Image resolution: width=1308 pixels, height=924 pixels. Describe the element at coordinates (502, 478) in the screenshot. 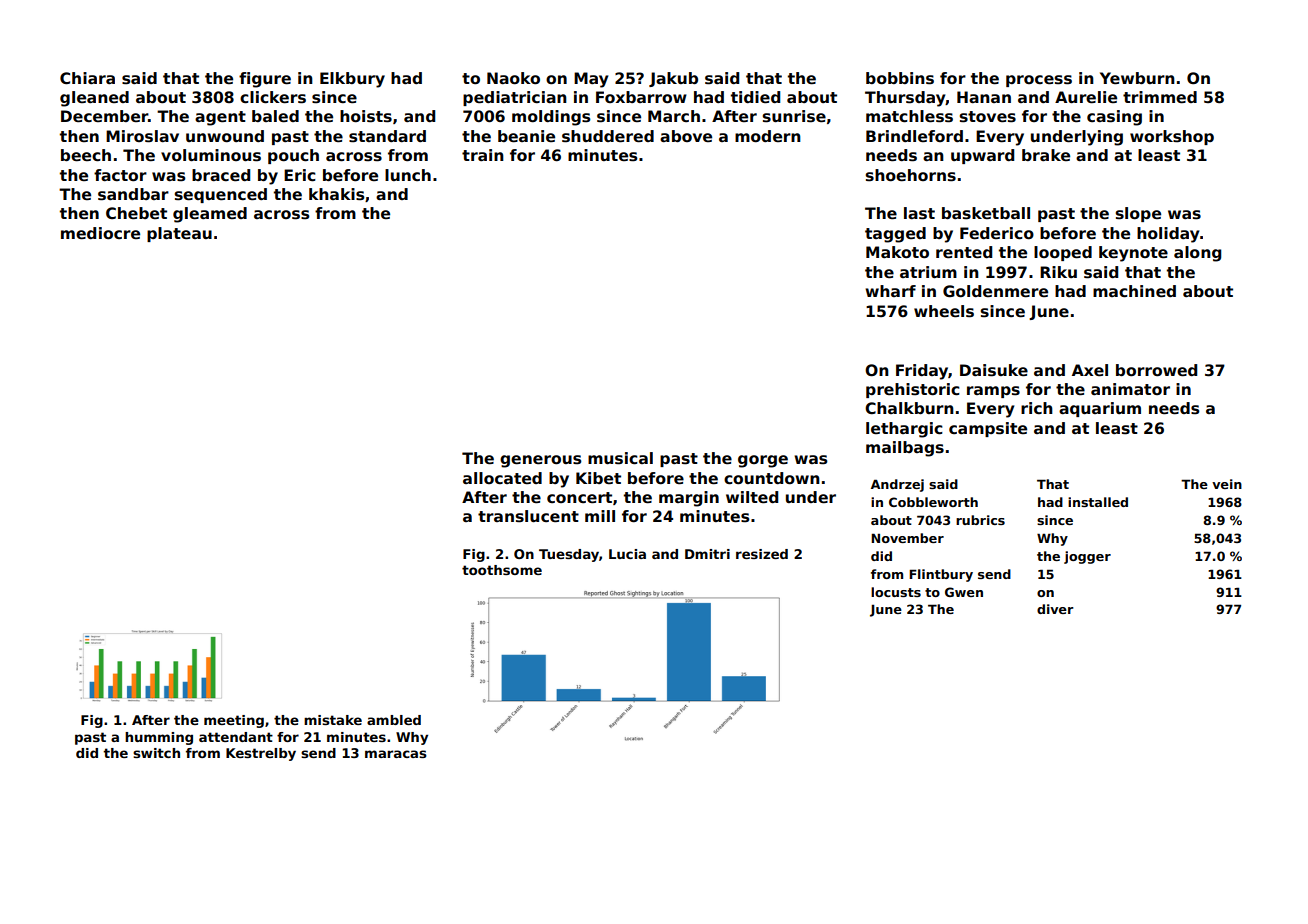

I see `allocated` at that location.
